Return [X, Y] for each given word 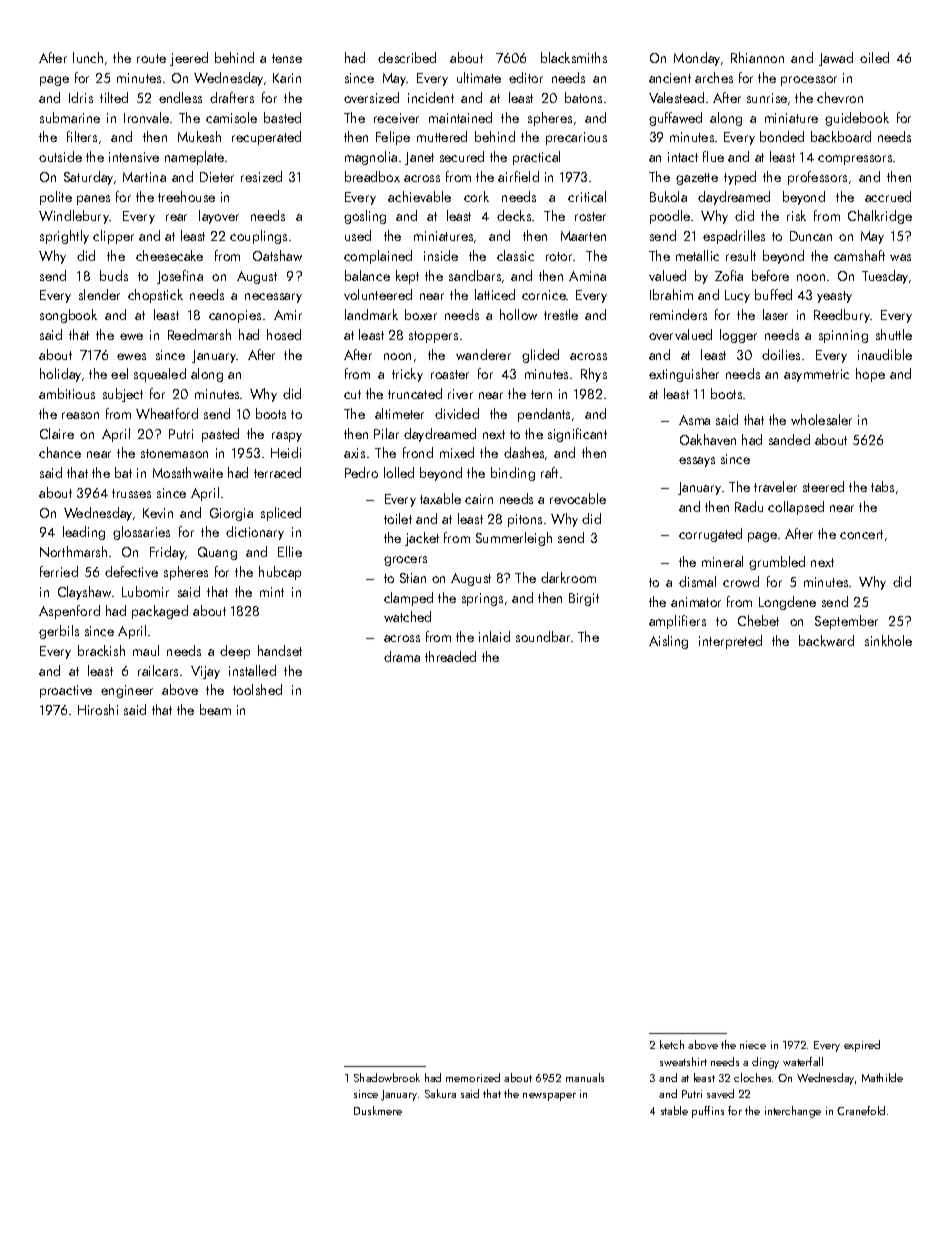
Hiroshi [98, 709]
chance [60, 452]
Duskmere [378, 1110]
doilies [781, 354]
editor [526, 77]
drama [402, 656]
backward [826, 640]
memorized [473, 1077]
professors [817, 178]
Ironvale [146, 117]
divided [457, 413]
